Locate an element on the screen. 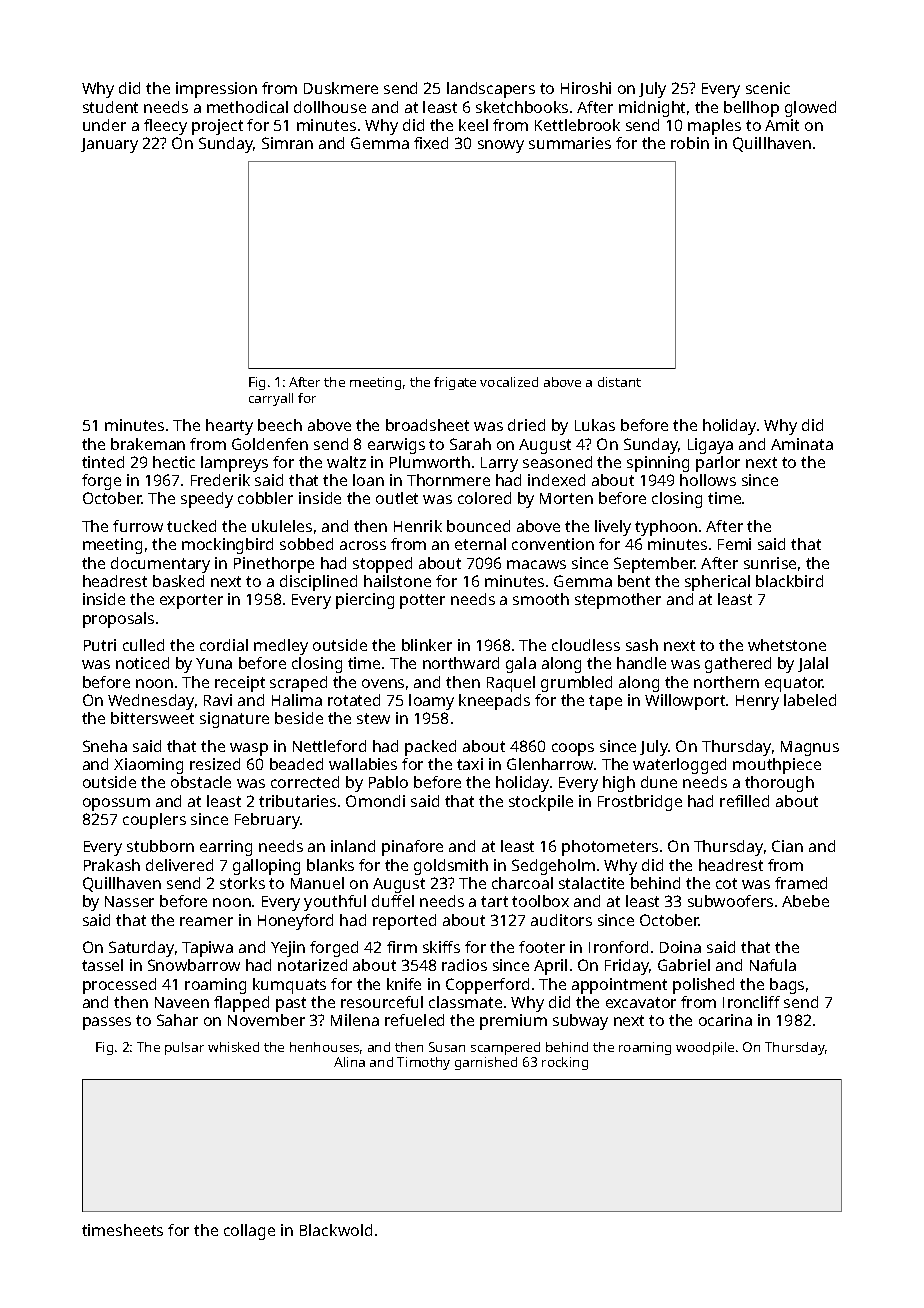 The image size is (924, 1308). Thornmere is located at coordinates (448, 480).
